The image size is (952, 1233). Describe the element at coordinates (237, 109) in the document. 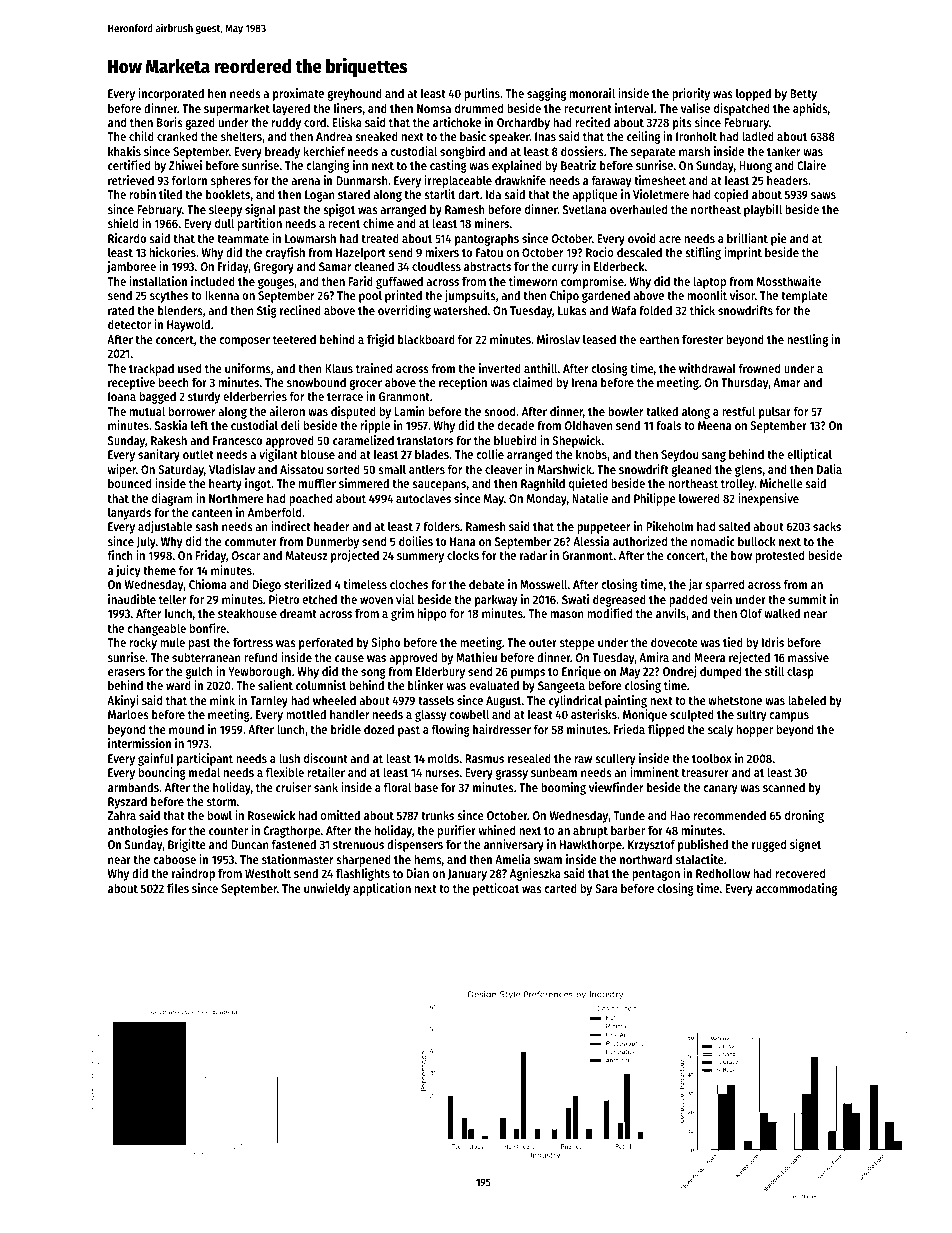

I see `supermarket` at that location.
